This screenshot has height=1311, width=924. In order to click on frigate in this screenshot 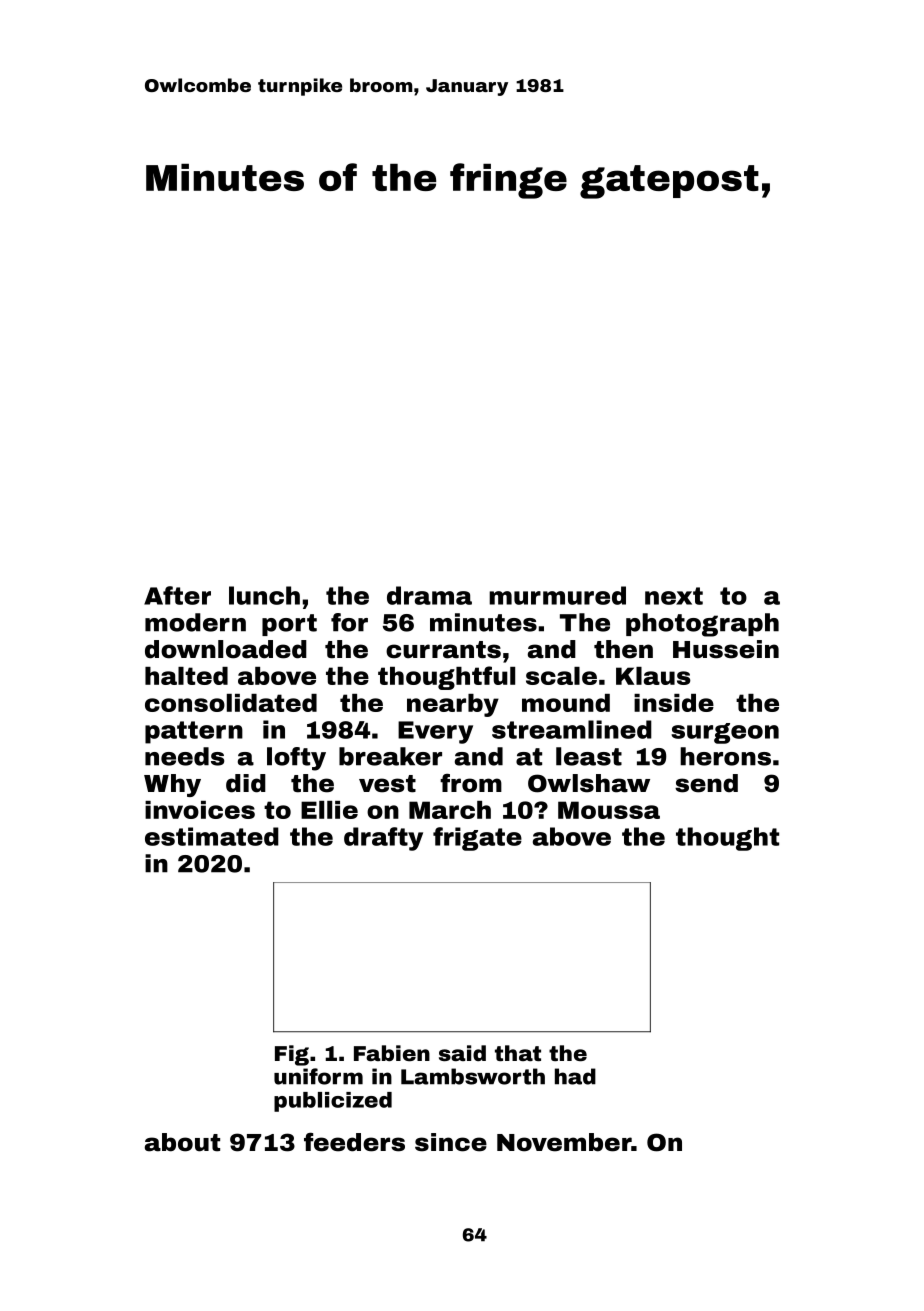, I will do `click(477, 839)`.
